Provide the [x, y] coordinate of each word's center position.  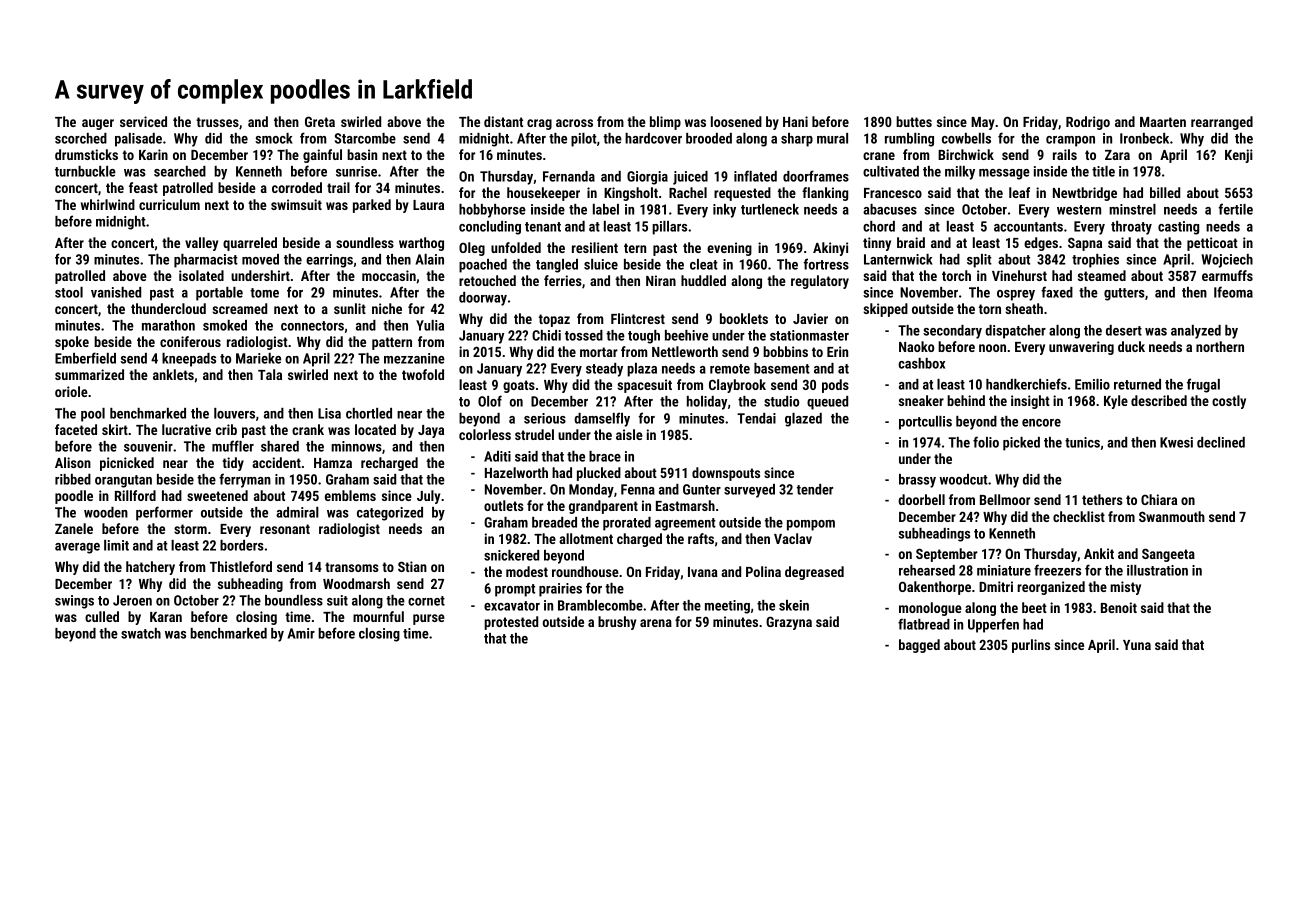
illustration [1157, 570]
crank [308, 429]
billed [1165, 192]
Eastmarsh [685, 505]
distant [503, 121]
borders [242, 545]
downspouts [726, 474]
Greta [320, 121]
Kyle [1116, 402]
